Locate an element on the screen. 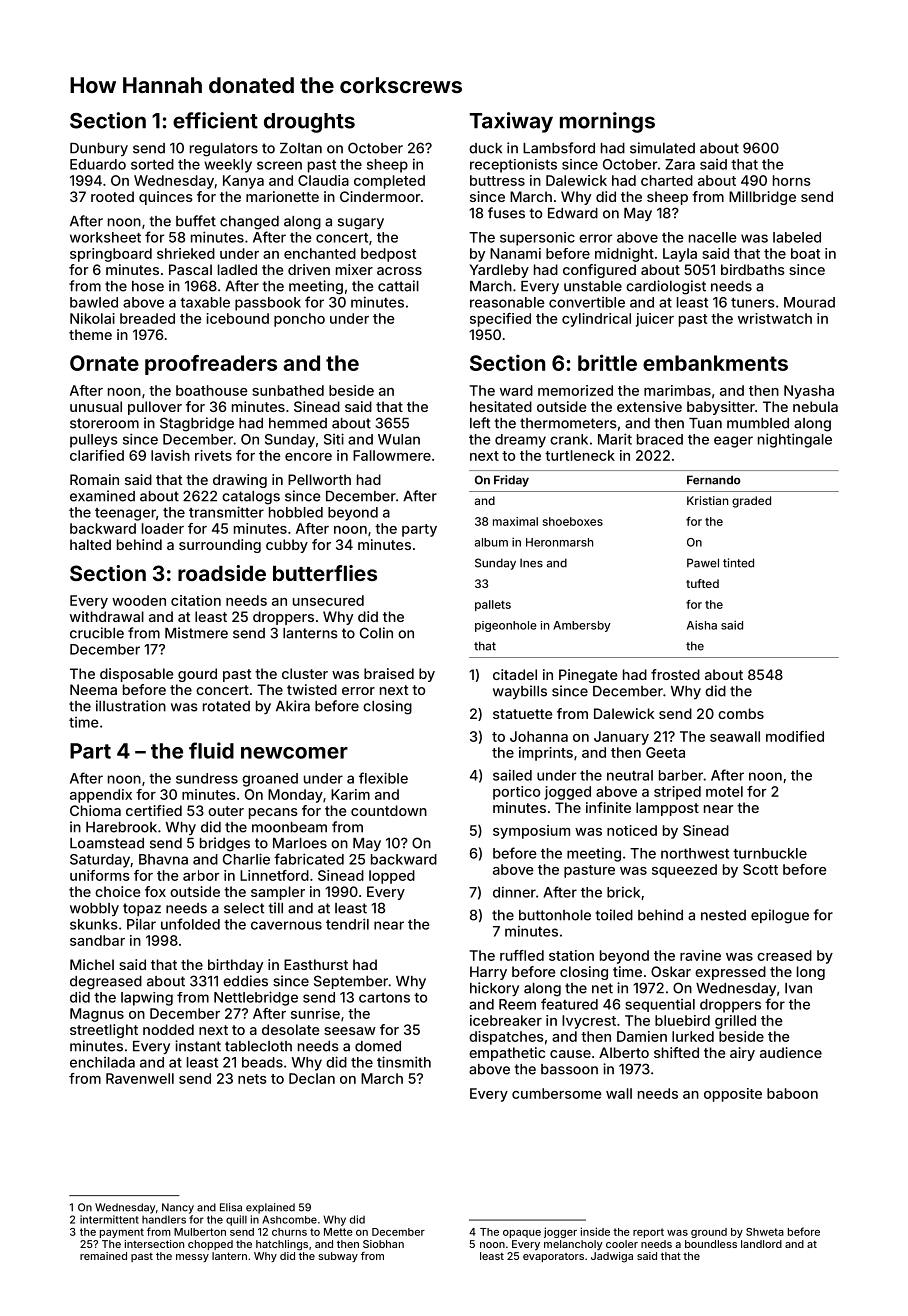 This screenshot has width=908, height=1316. Ines is located at coordinates (531, 563).
